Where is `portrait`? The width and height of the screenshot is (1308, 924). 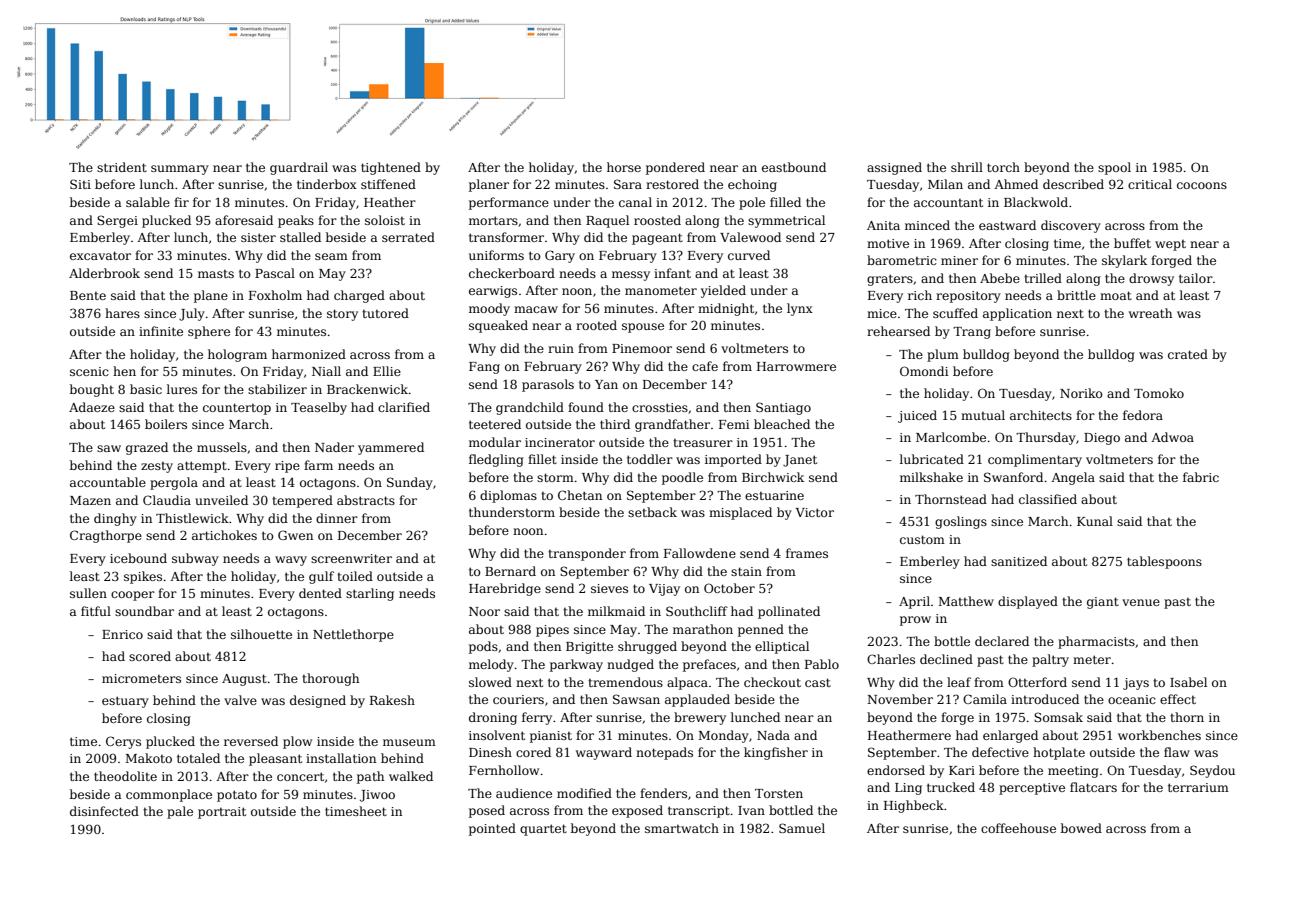 portrait is located at coordinates (222, 813).
